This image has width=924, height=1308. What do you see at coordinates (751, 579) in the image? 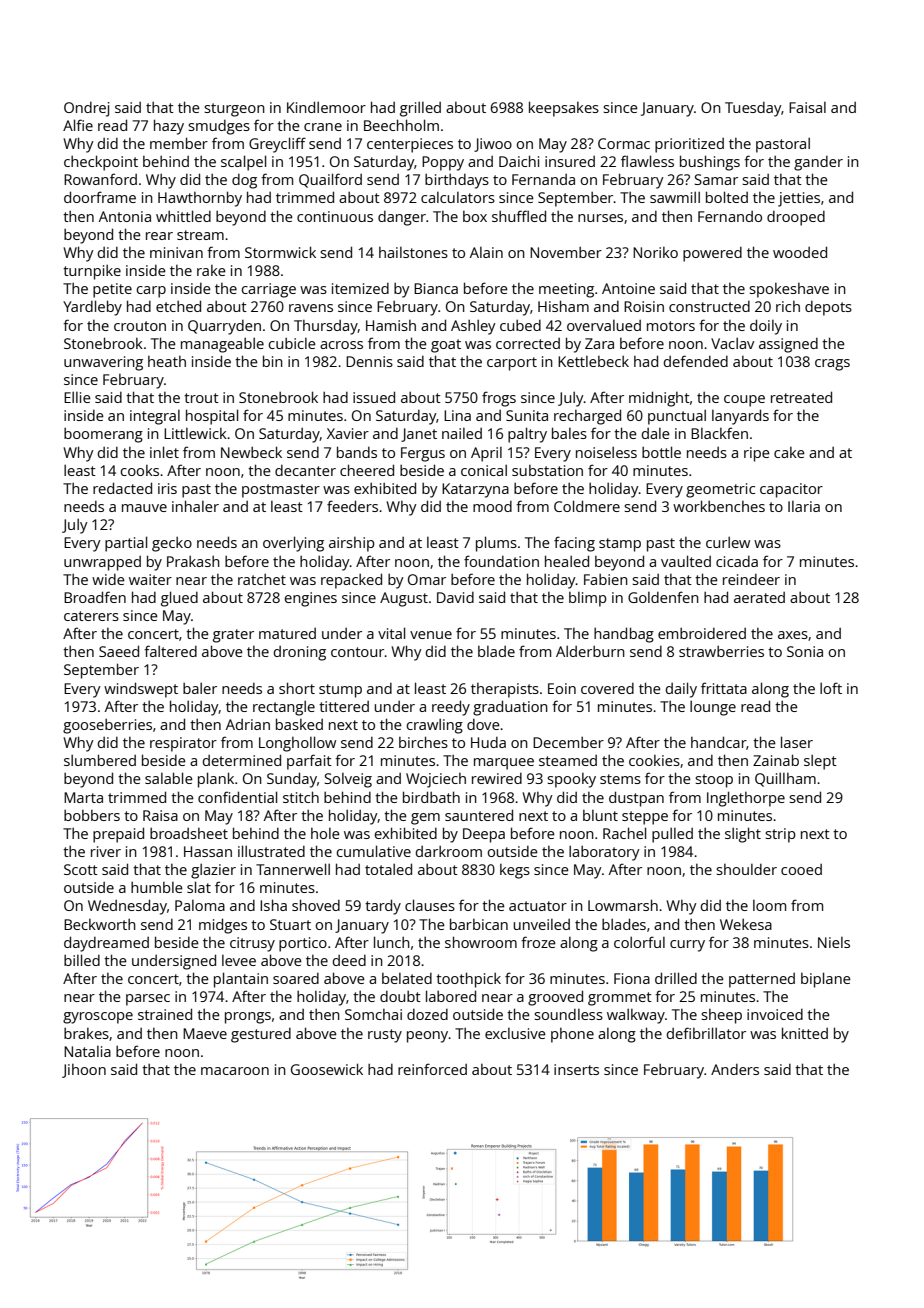
I see `reindeer` at bounding box center [751, 579].
